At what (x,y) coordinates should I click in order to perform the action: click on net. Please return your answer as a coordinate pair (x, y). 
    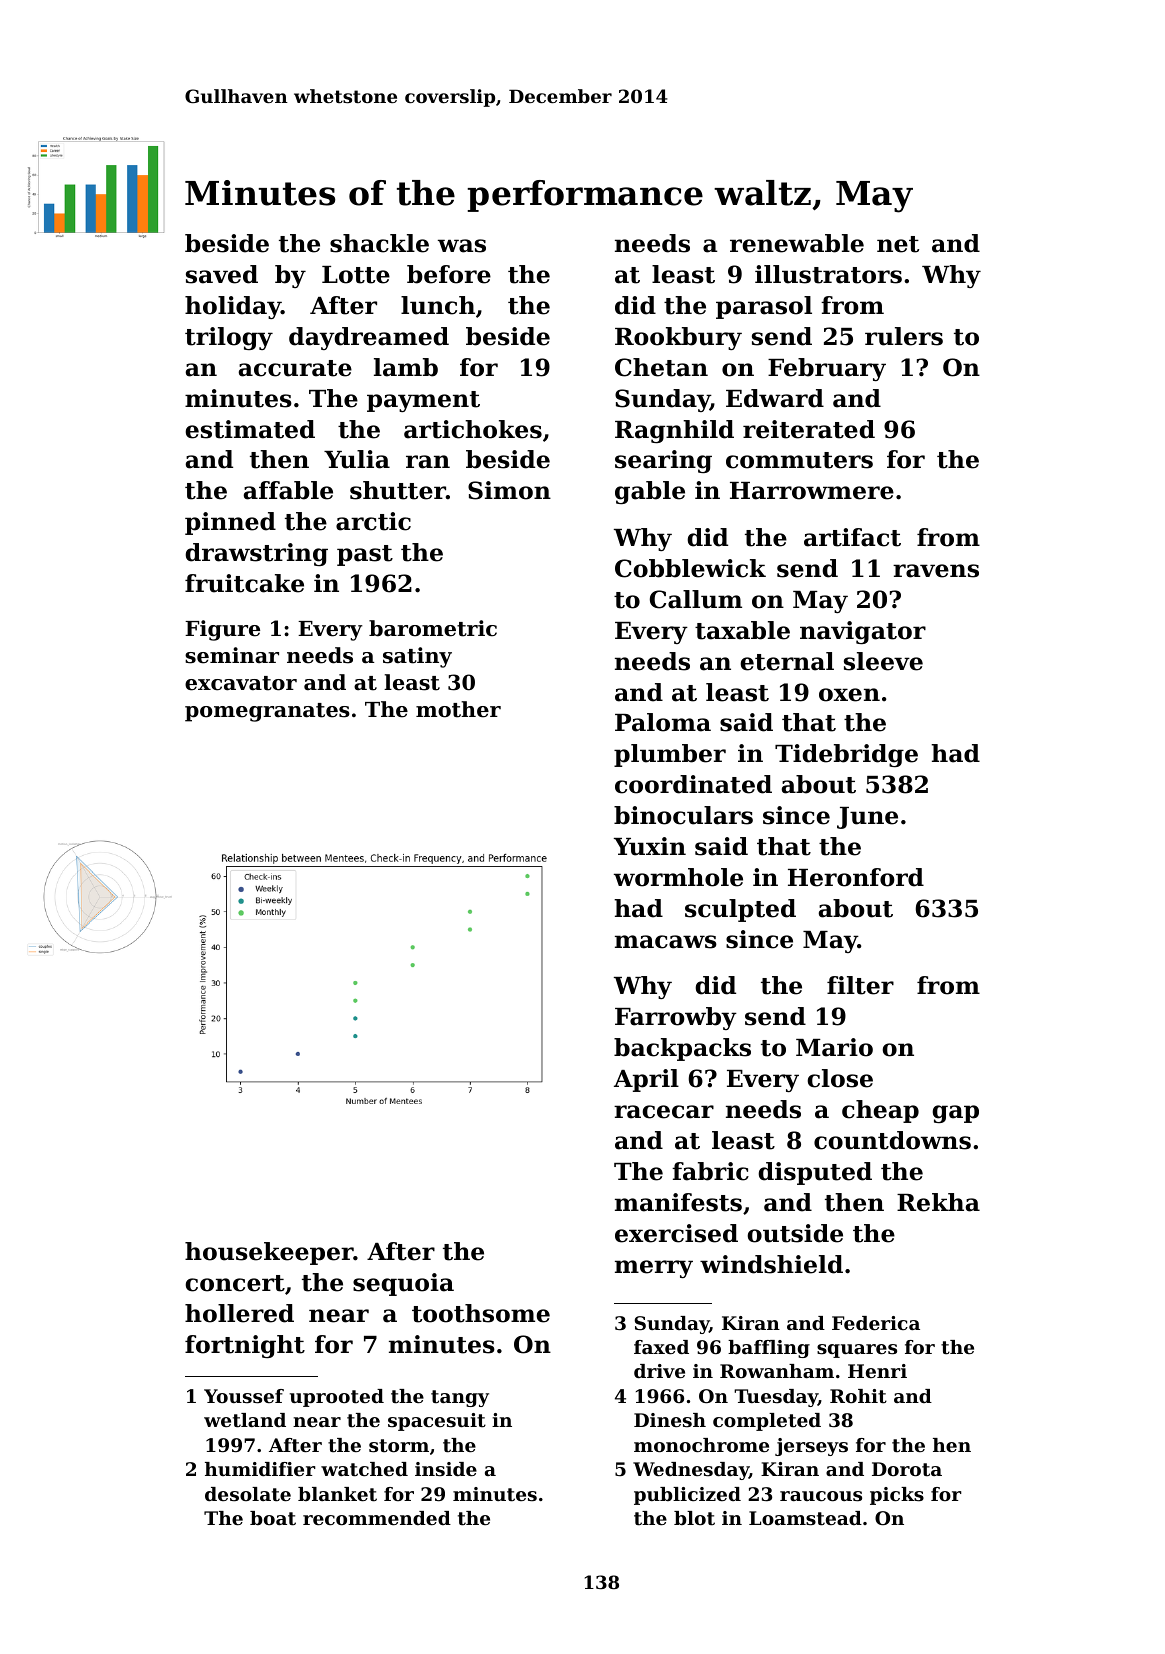
    Looking at the image, I should click on (898, 244).
